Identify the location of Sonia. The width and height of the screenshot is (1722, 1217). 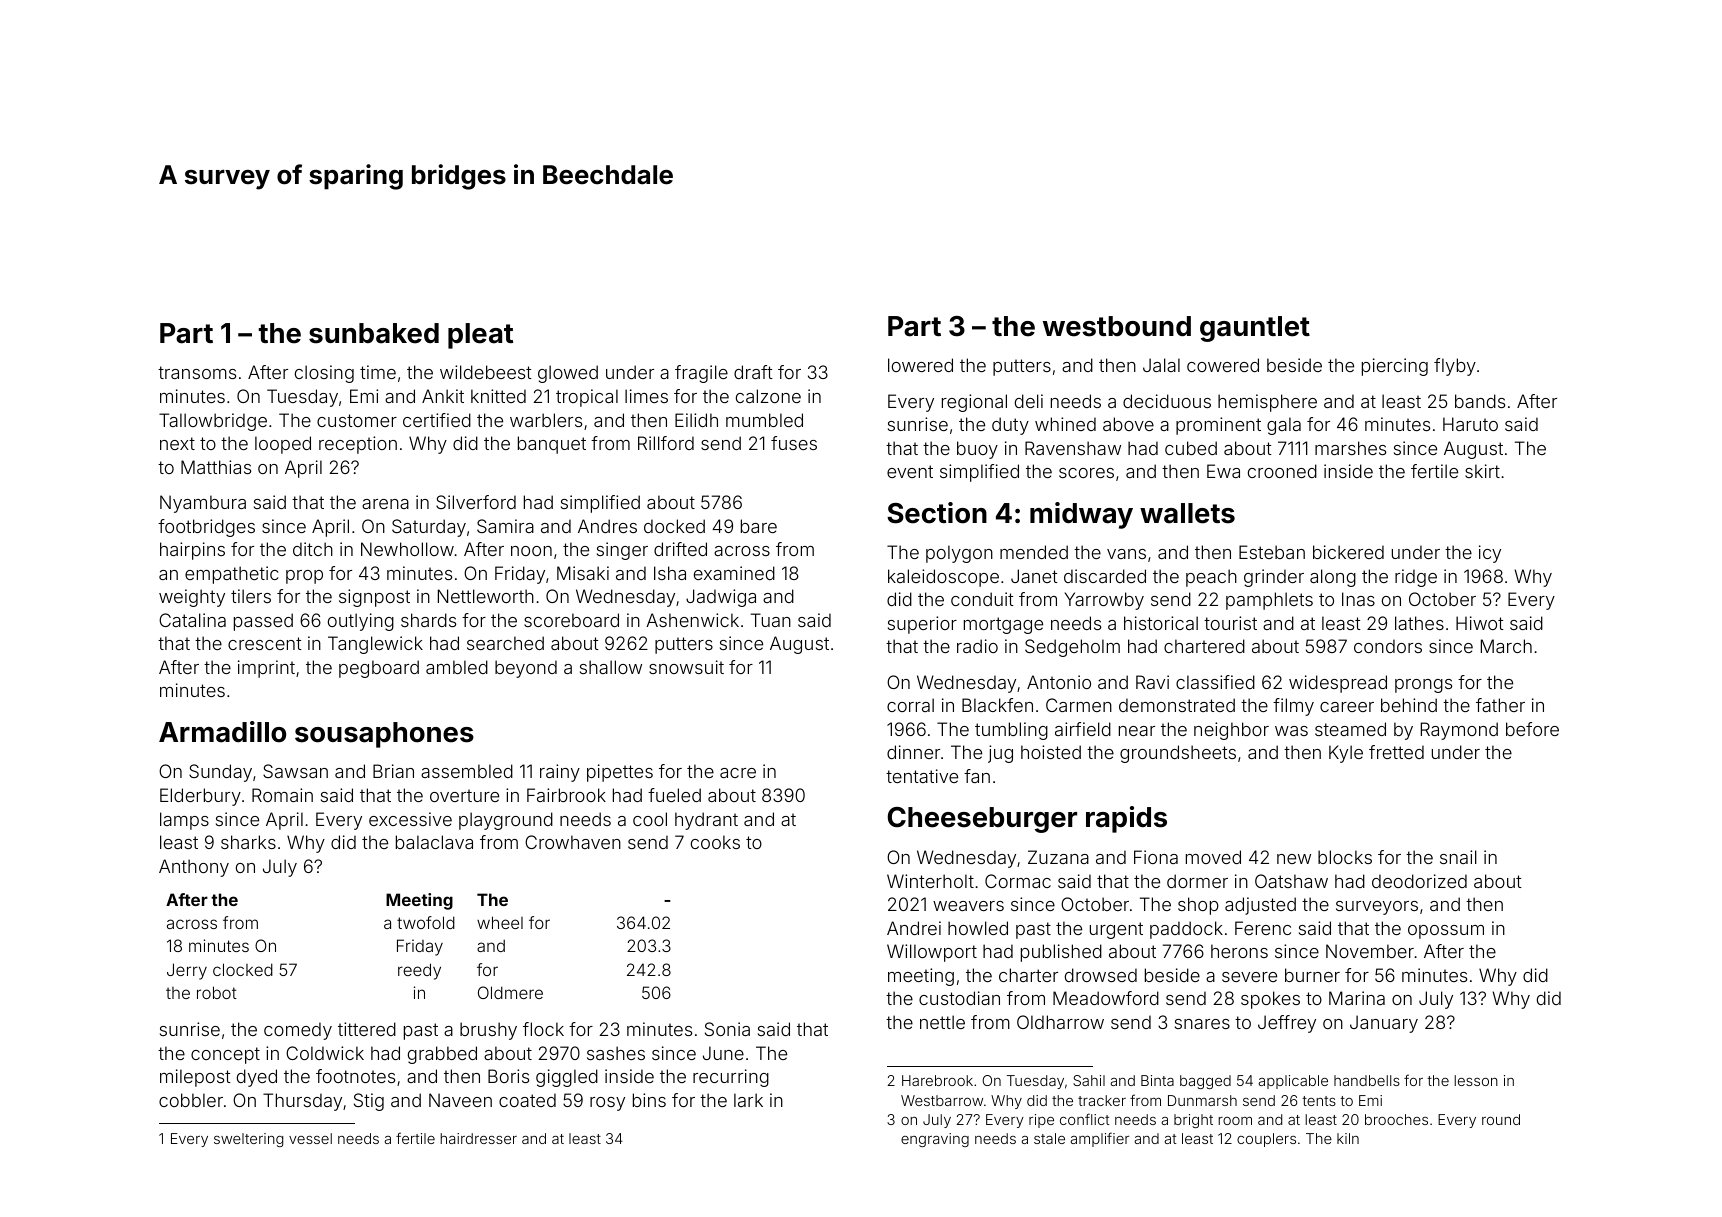
(727, 1029).
